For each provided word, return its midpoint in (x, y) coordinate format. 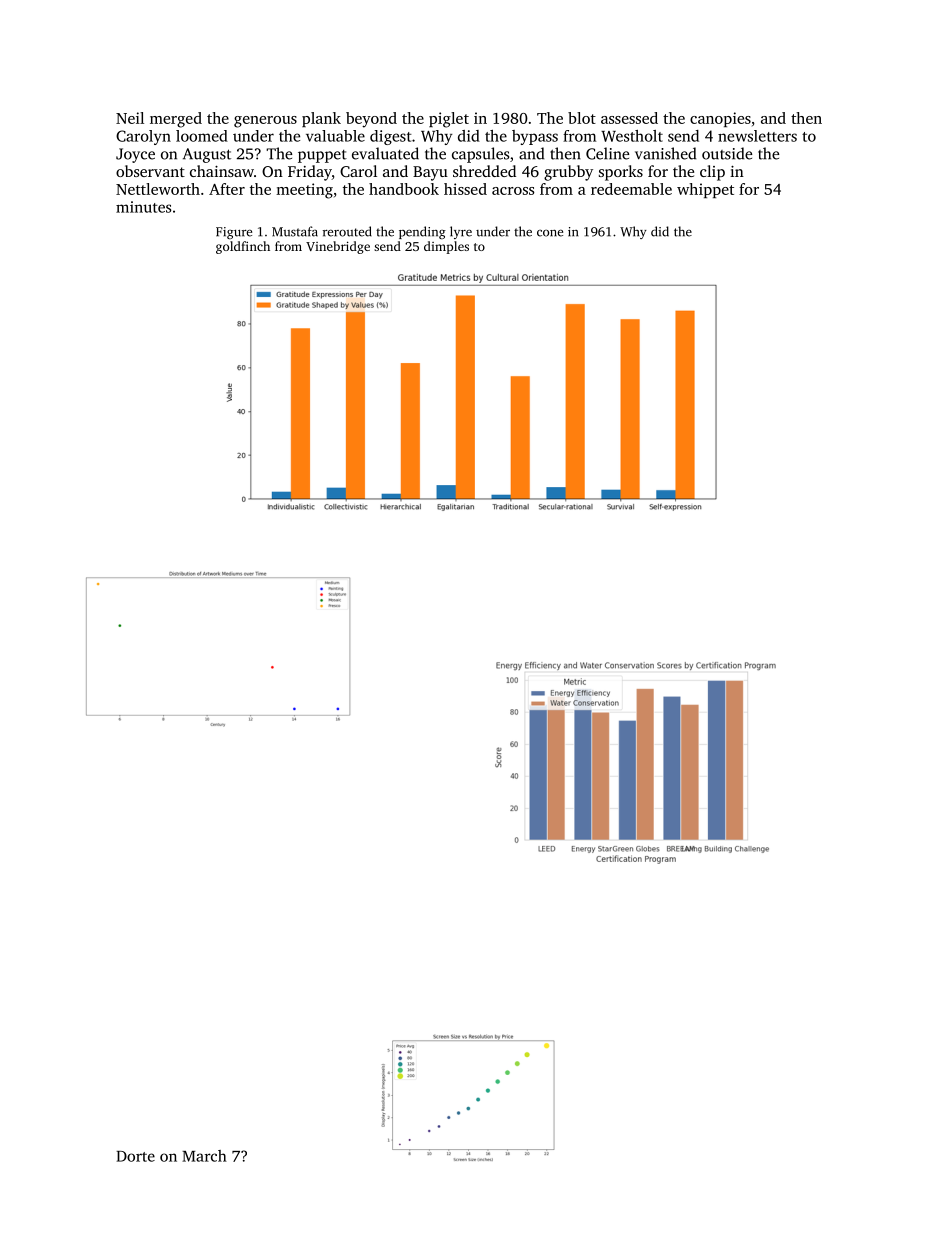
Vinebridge (338, 247)
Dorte (136, 1156)
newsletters (757, 136)
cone (550, 233)
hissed (465, 189)
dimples (446, 247)
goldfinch (243, 247)
